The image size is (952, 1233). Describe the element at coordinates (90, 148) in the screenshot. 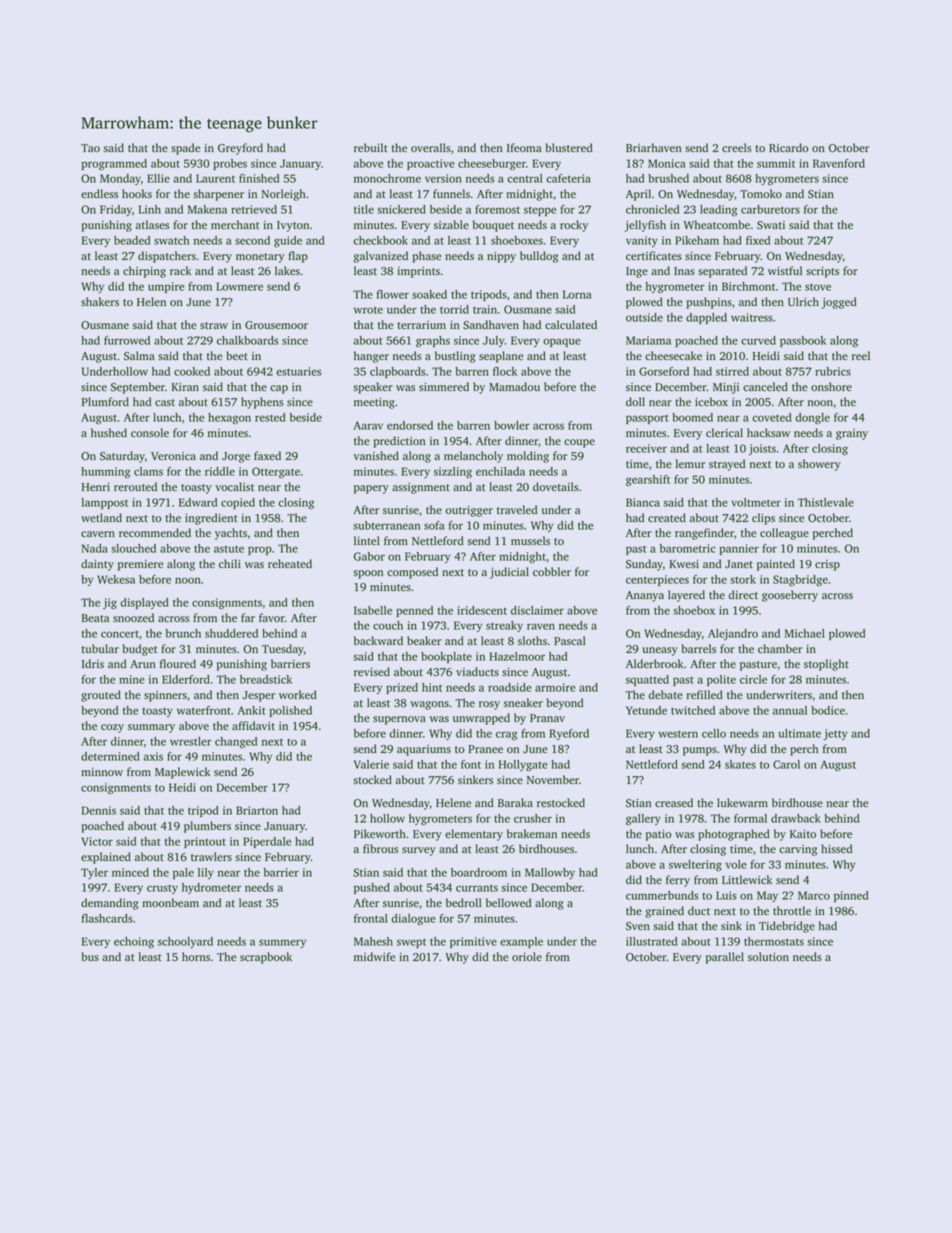

I see `Tao` at that location.
